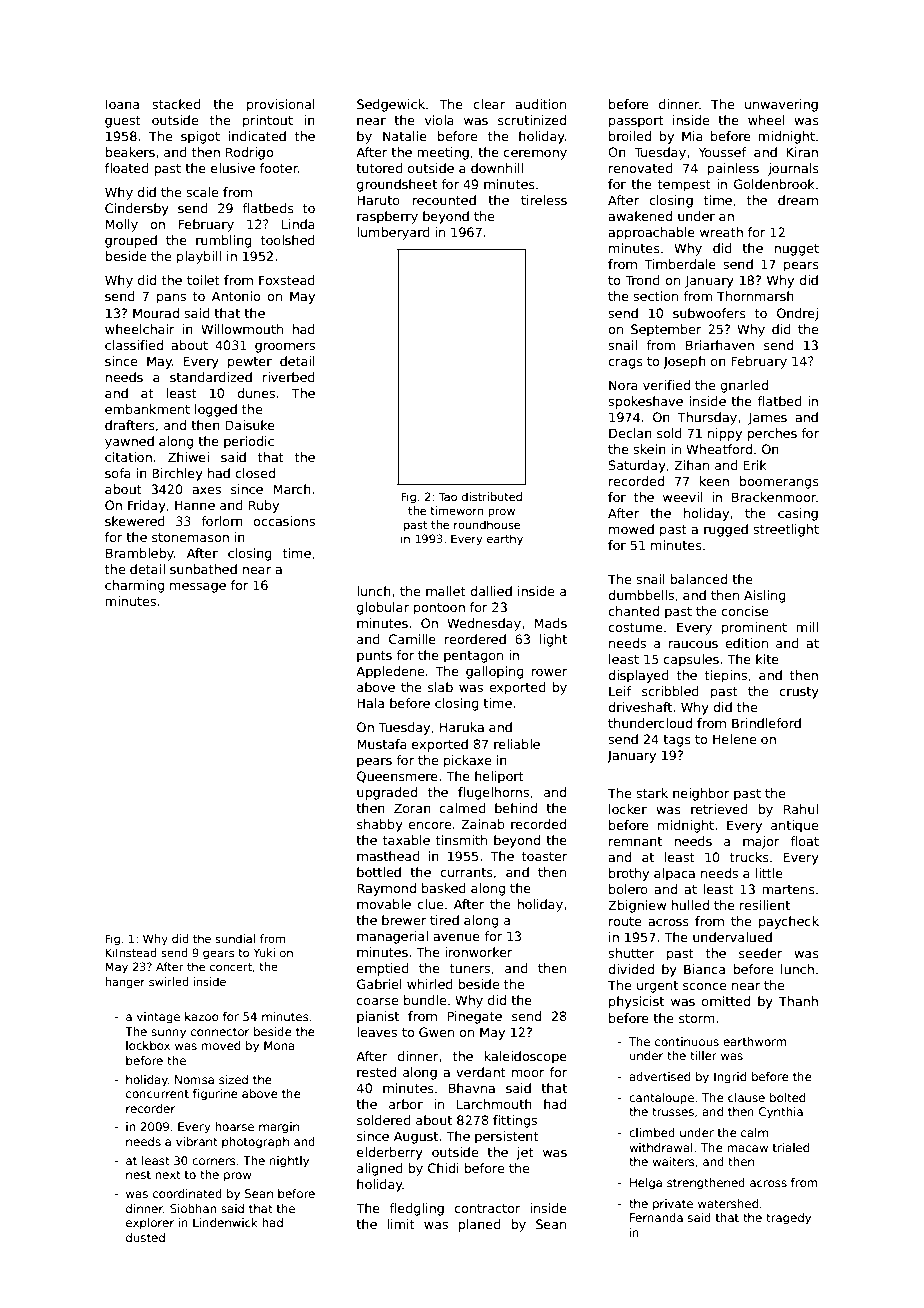  Describe the element at coordinates (651, 233) in the screenshot. I see `approachable` at that location.
